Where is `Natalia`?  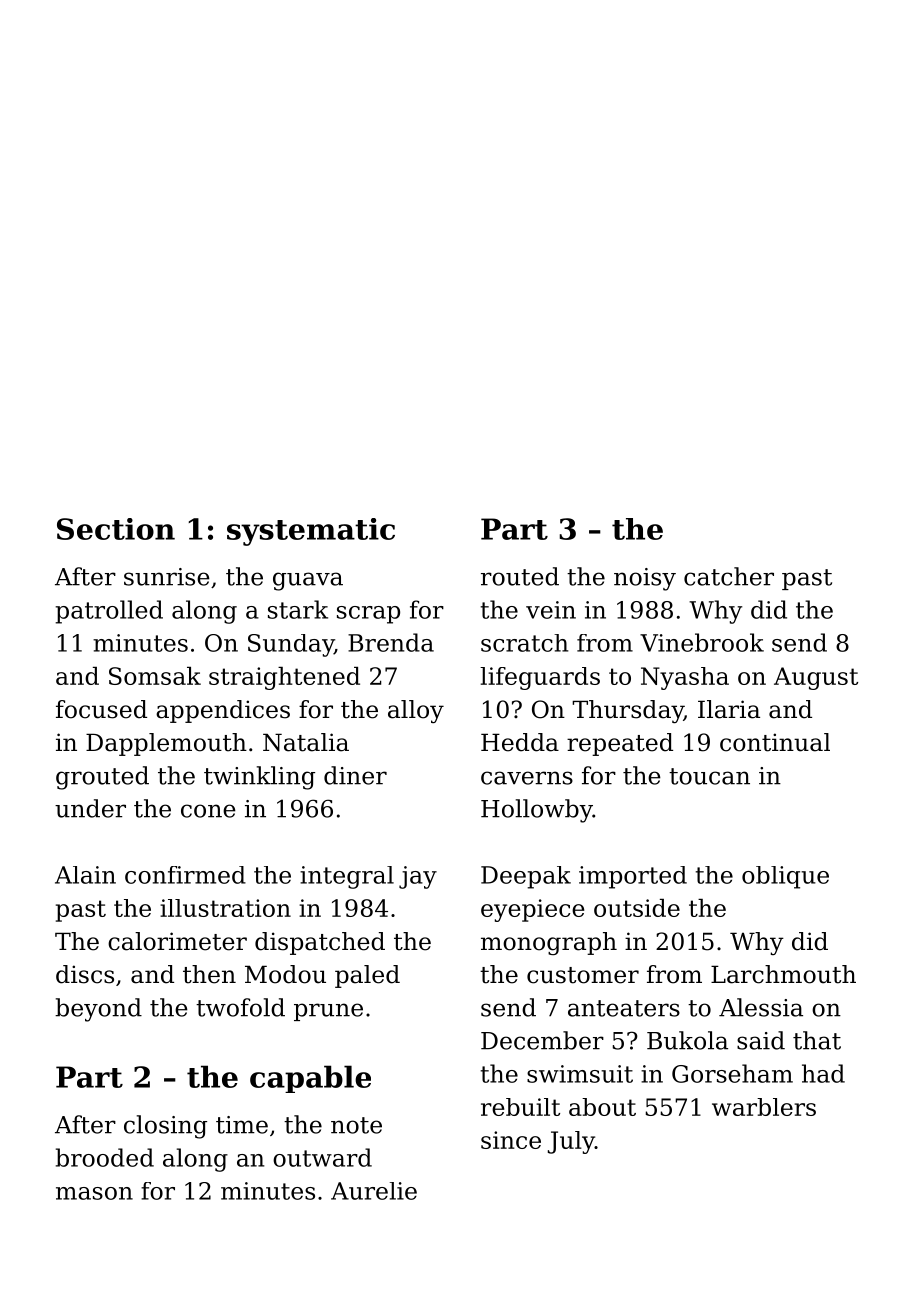 Natalia is located at coordinates (306, 742).
